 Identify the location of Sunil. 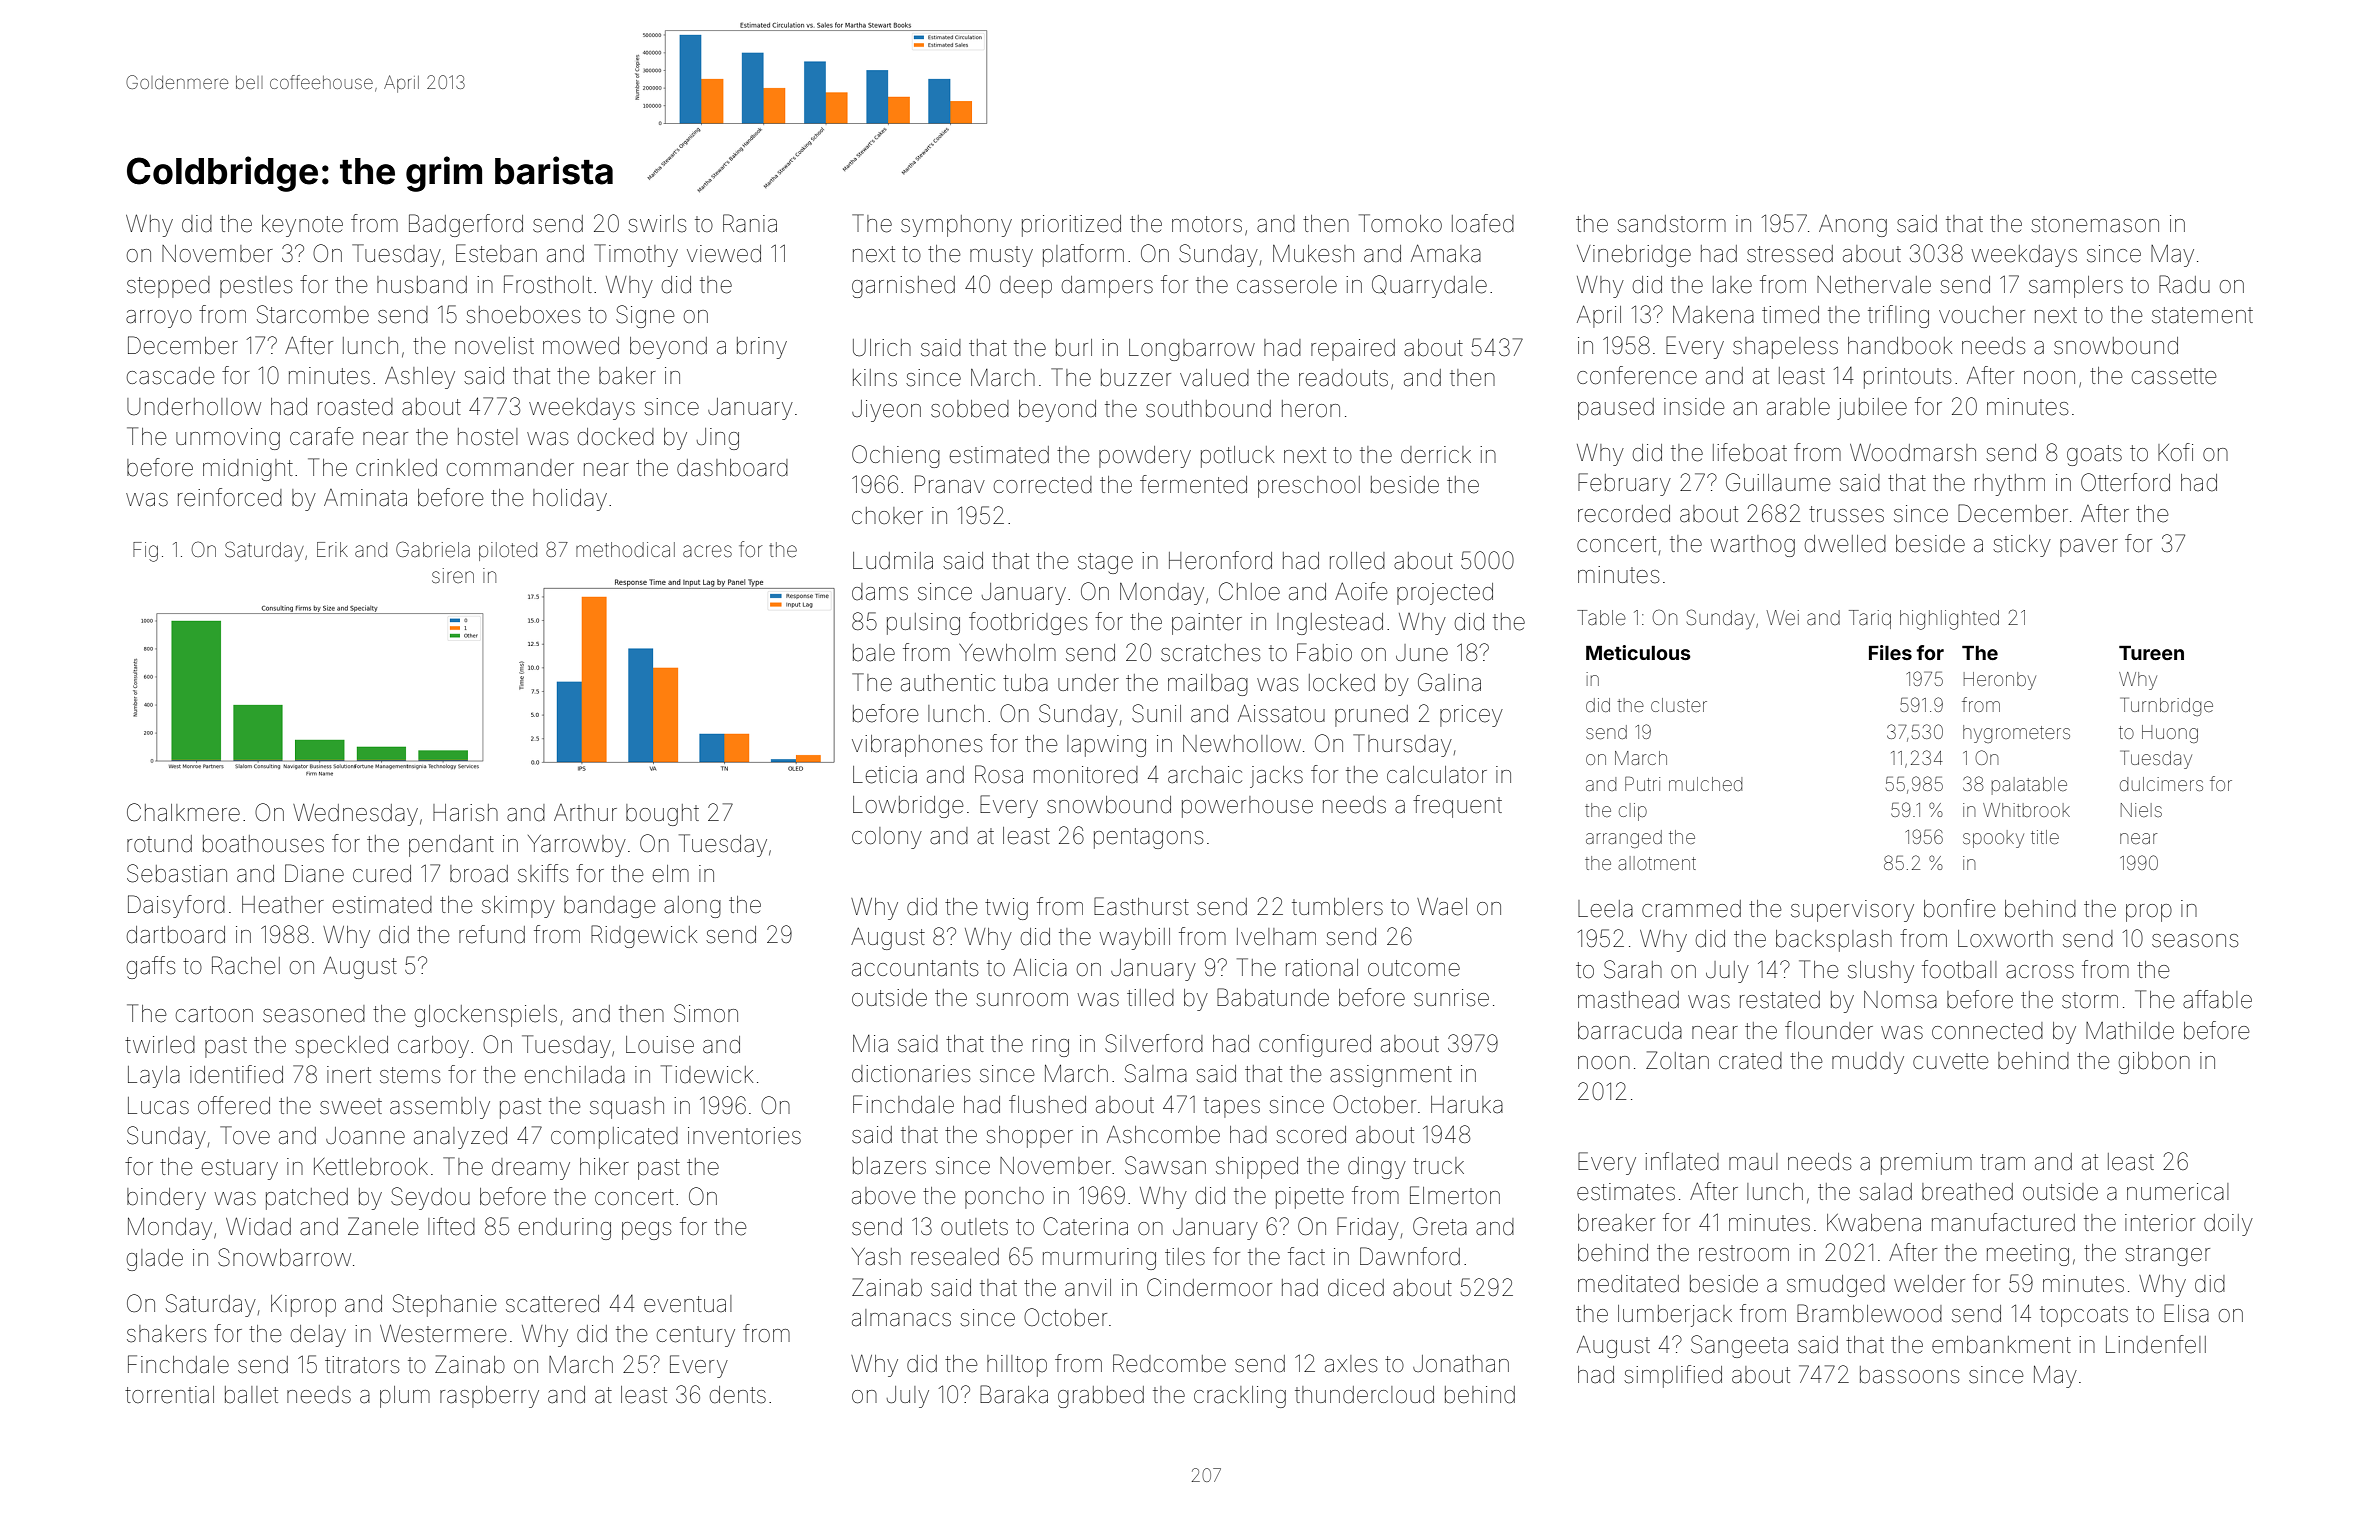
(1156, 713).
